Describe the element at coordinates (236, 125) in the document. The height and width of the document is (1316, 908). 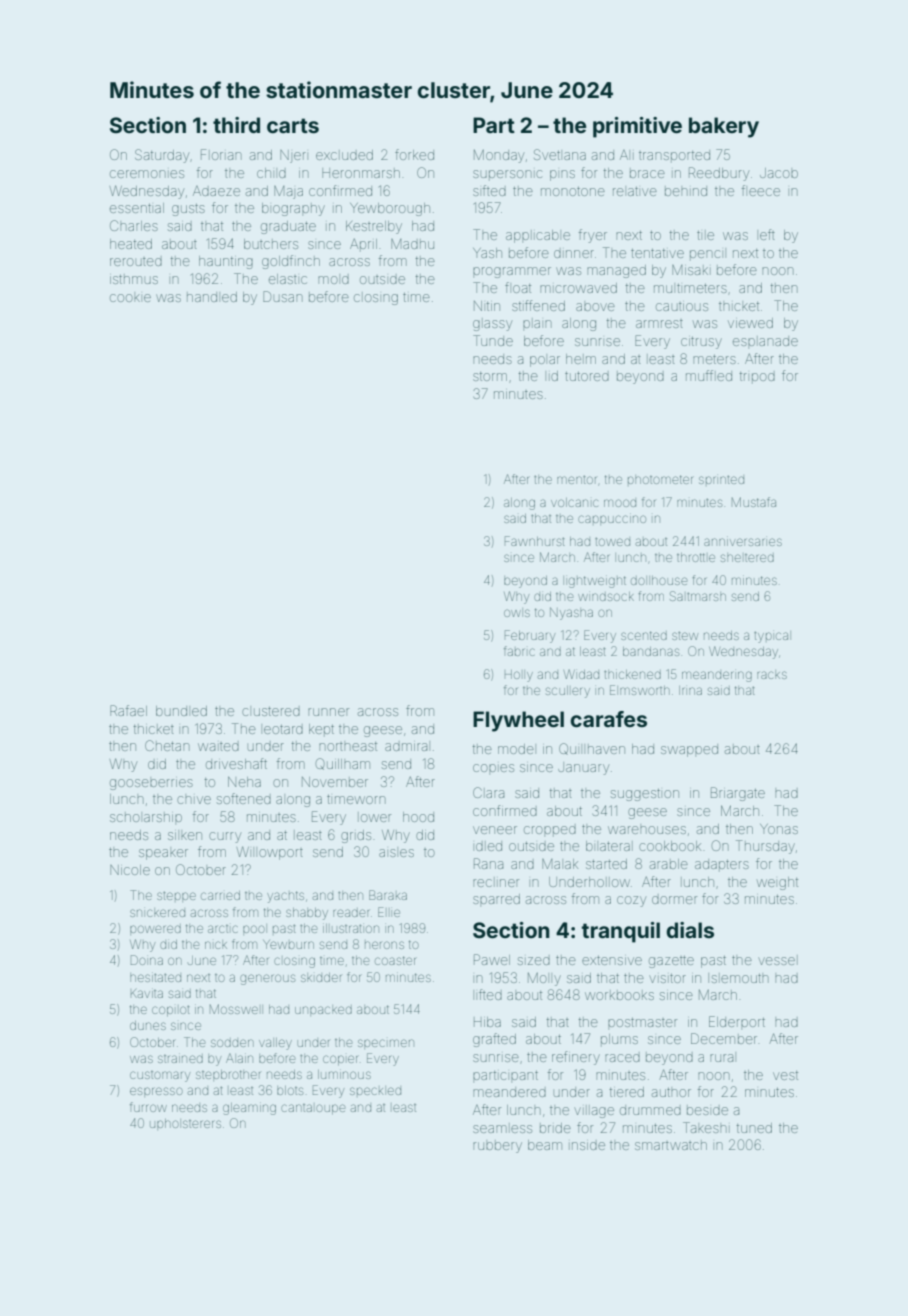
I see `third` at that location.
